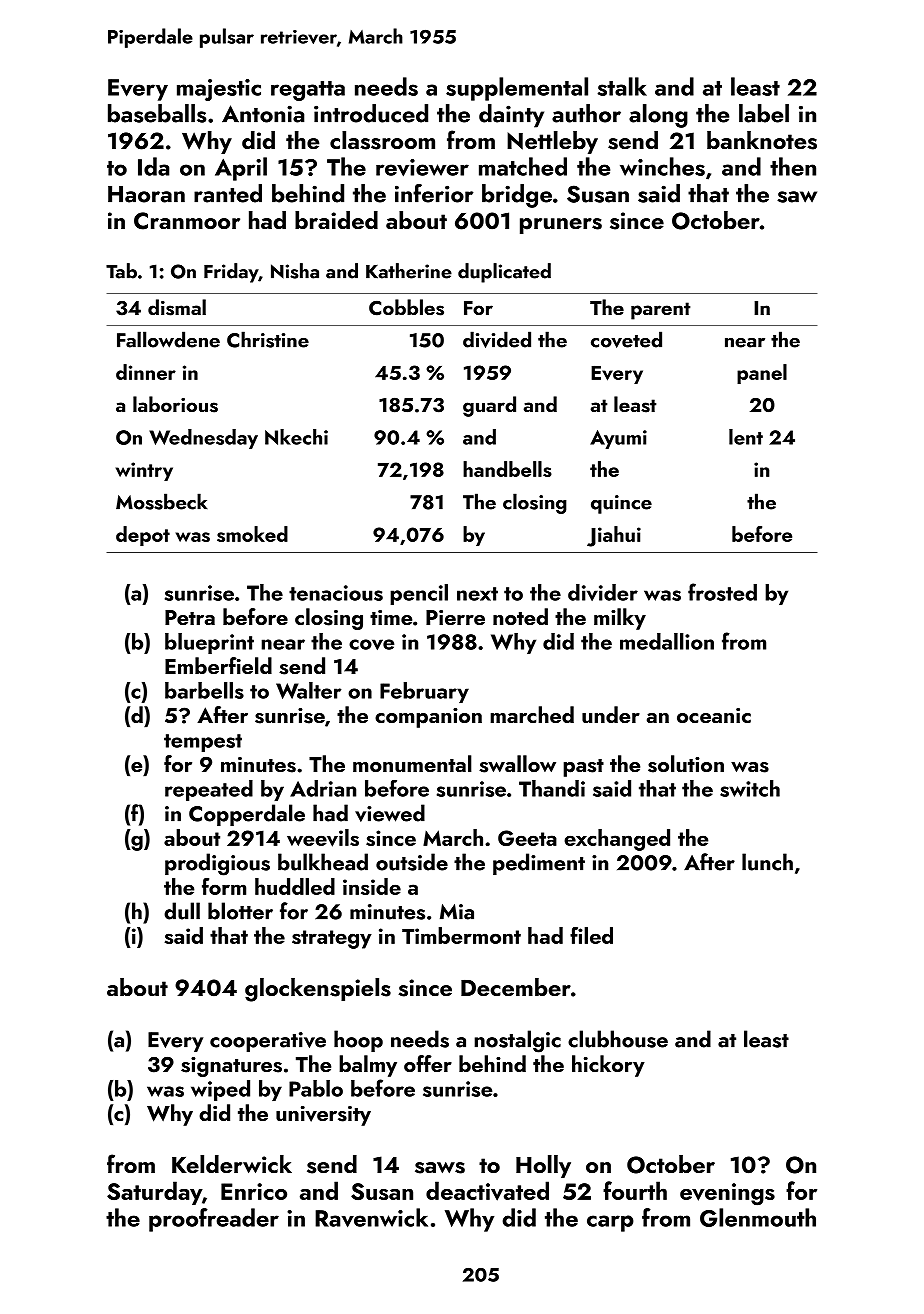  What do you see at coordinates (168, 339) in the image?
I see `Fallowdene` at bounding box center [168, 339].
